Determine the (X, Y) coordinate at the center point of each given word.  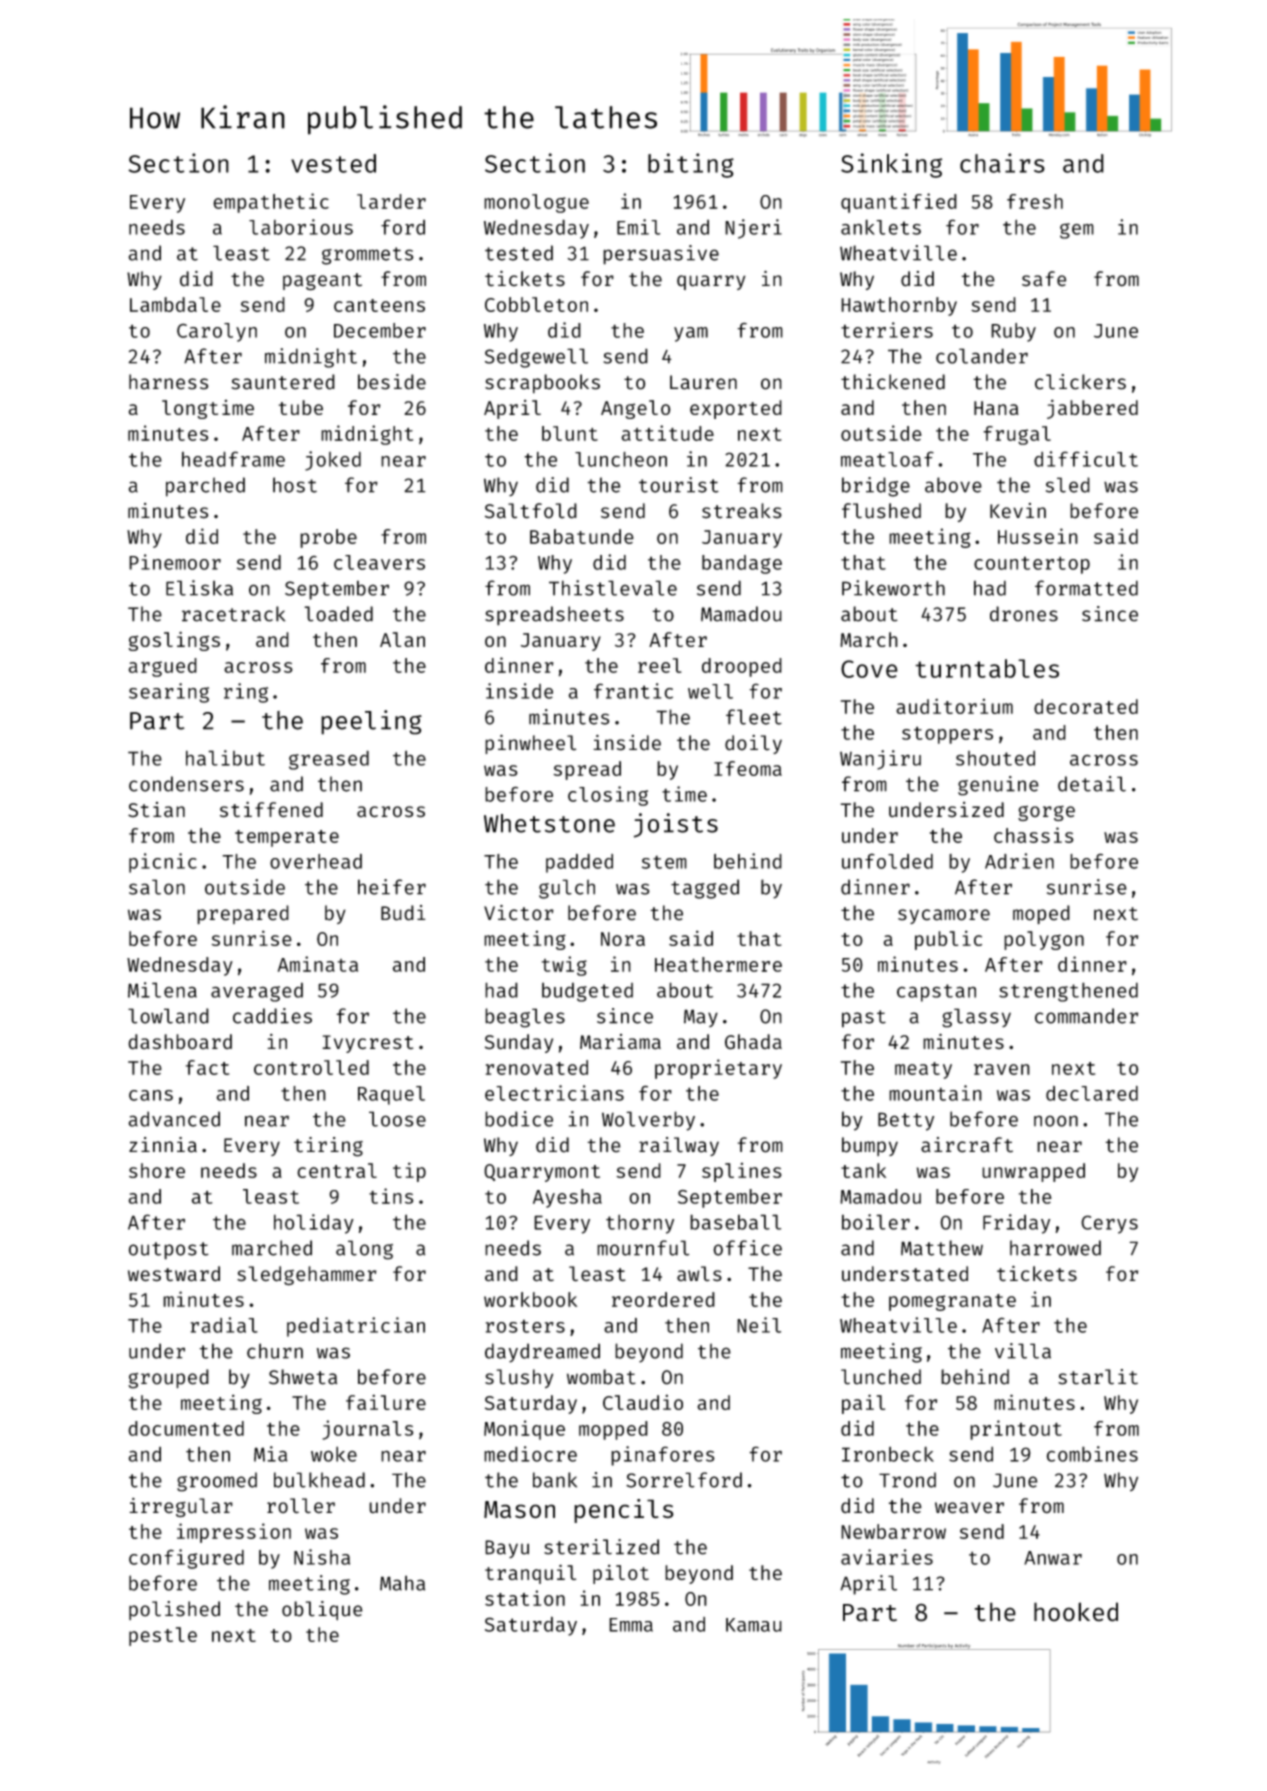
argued (162, 667)
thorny (640, 1224)
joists (676, 825)
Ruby (1013, 332)
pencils (624, 1511)
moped (1041, 914)
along (364, 1250)
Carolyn (217, 332)
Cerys (1109, 1224)
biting (691, 165)
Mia (271, 1454)
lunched (881, 1377)
